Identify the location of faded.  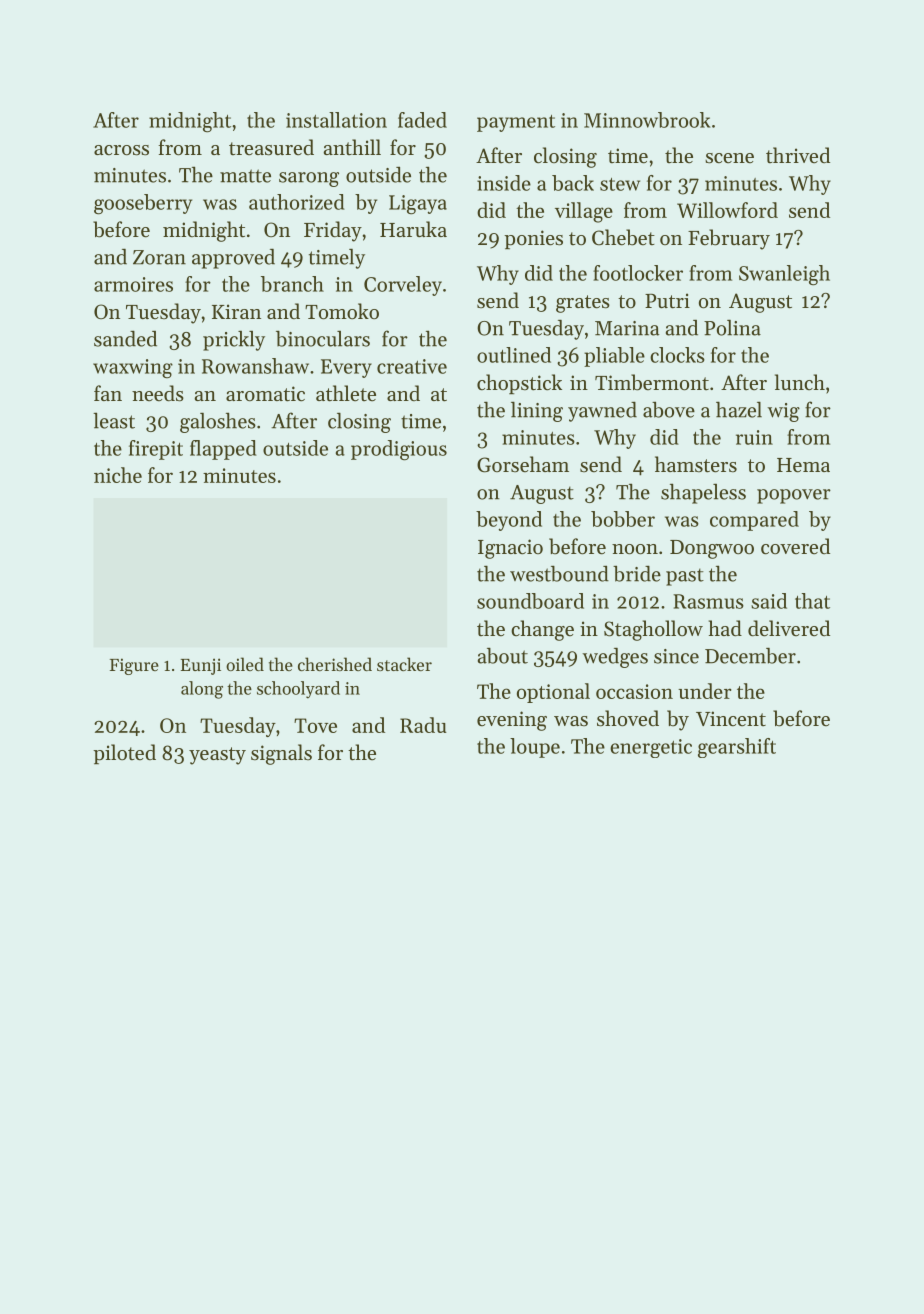
(422, 120).
